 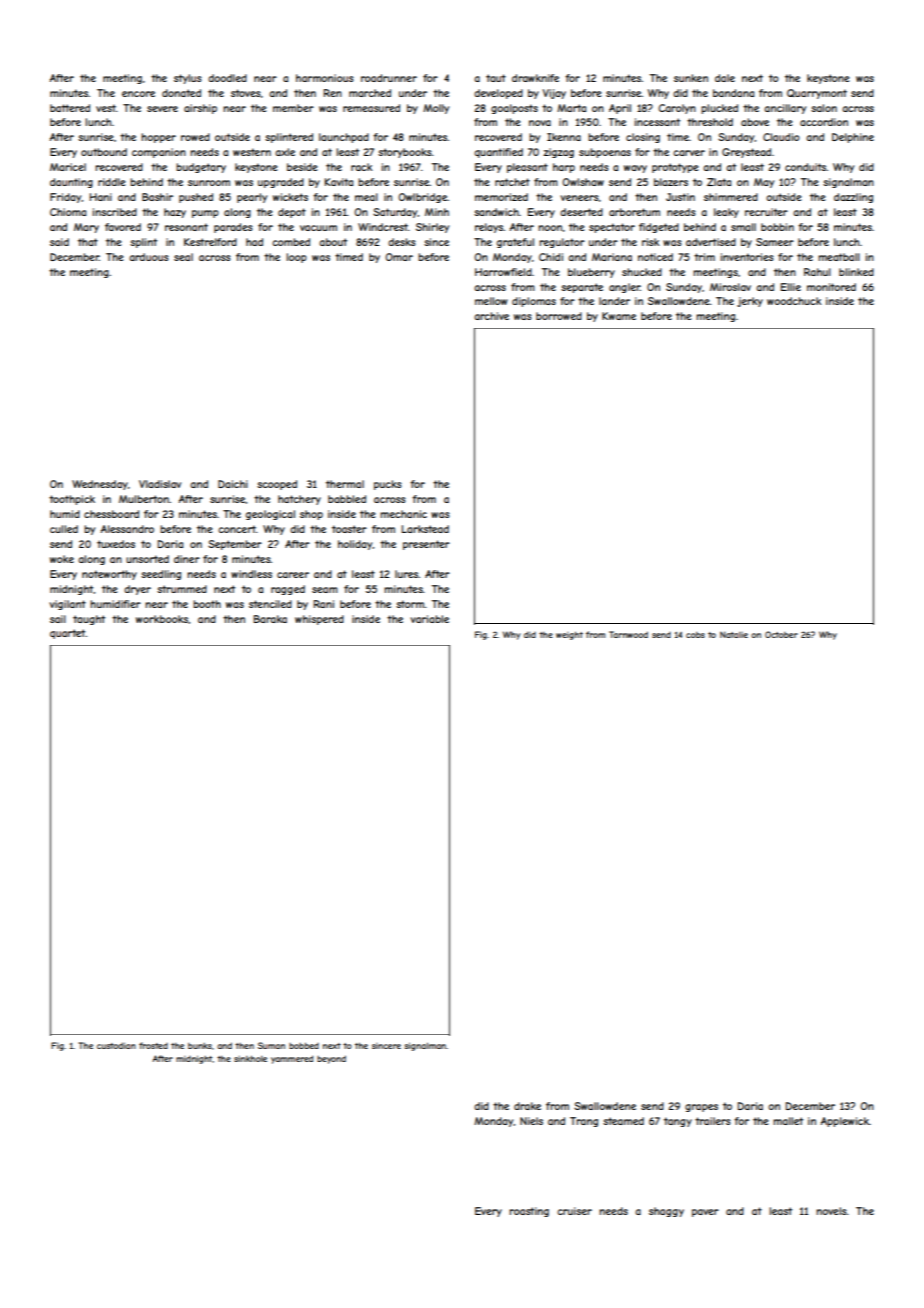 What do you see at coordinates (325, 78) in the page?
I see `harmonious` at bounding box center [325, 78].
